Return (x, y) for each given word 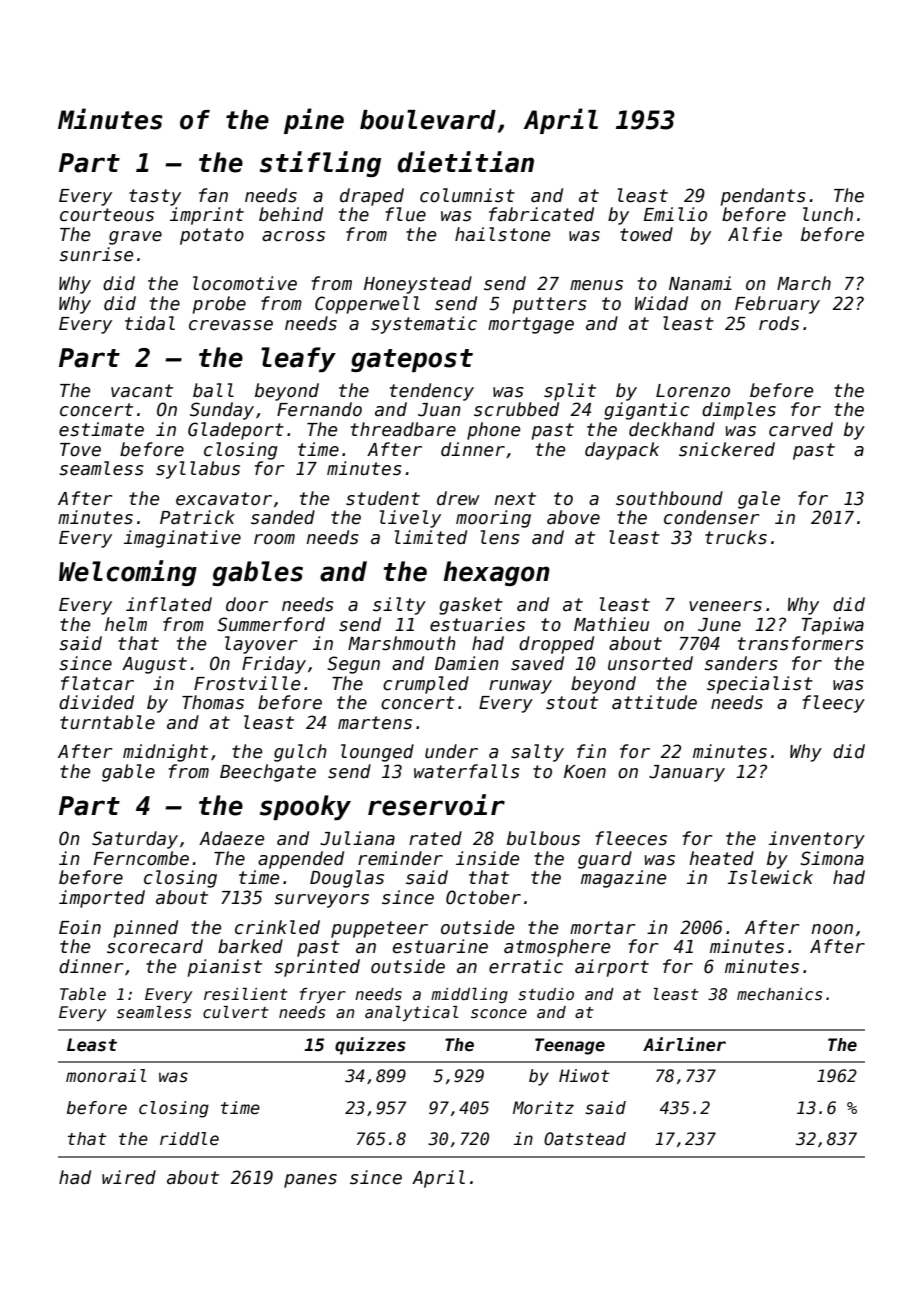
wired (129, 1177)
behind (291, 214)
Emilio (675, 214)
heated (721, 858)
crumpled (426, 685)
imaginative (182, 539)
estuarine (440, 946)
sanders (741, 663)
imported (102, 899)
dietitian (465, 162)
